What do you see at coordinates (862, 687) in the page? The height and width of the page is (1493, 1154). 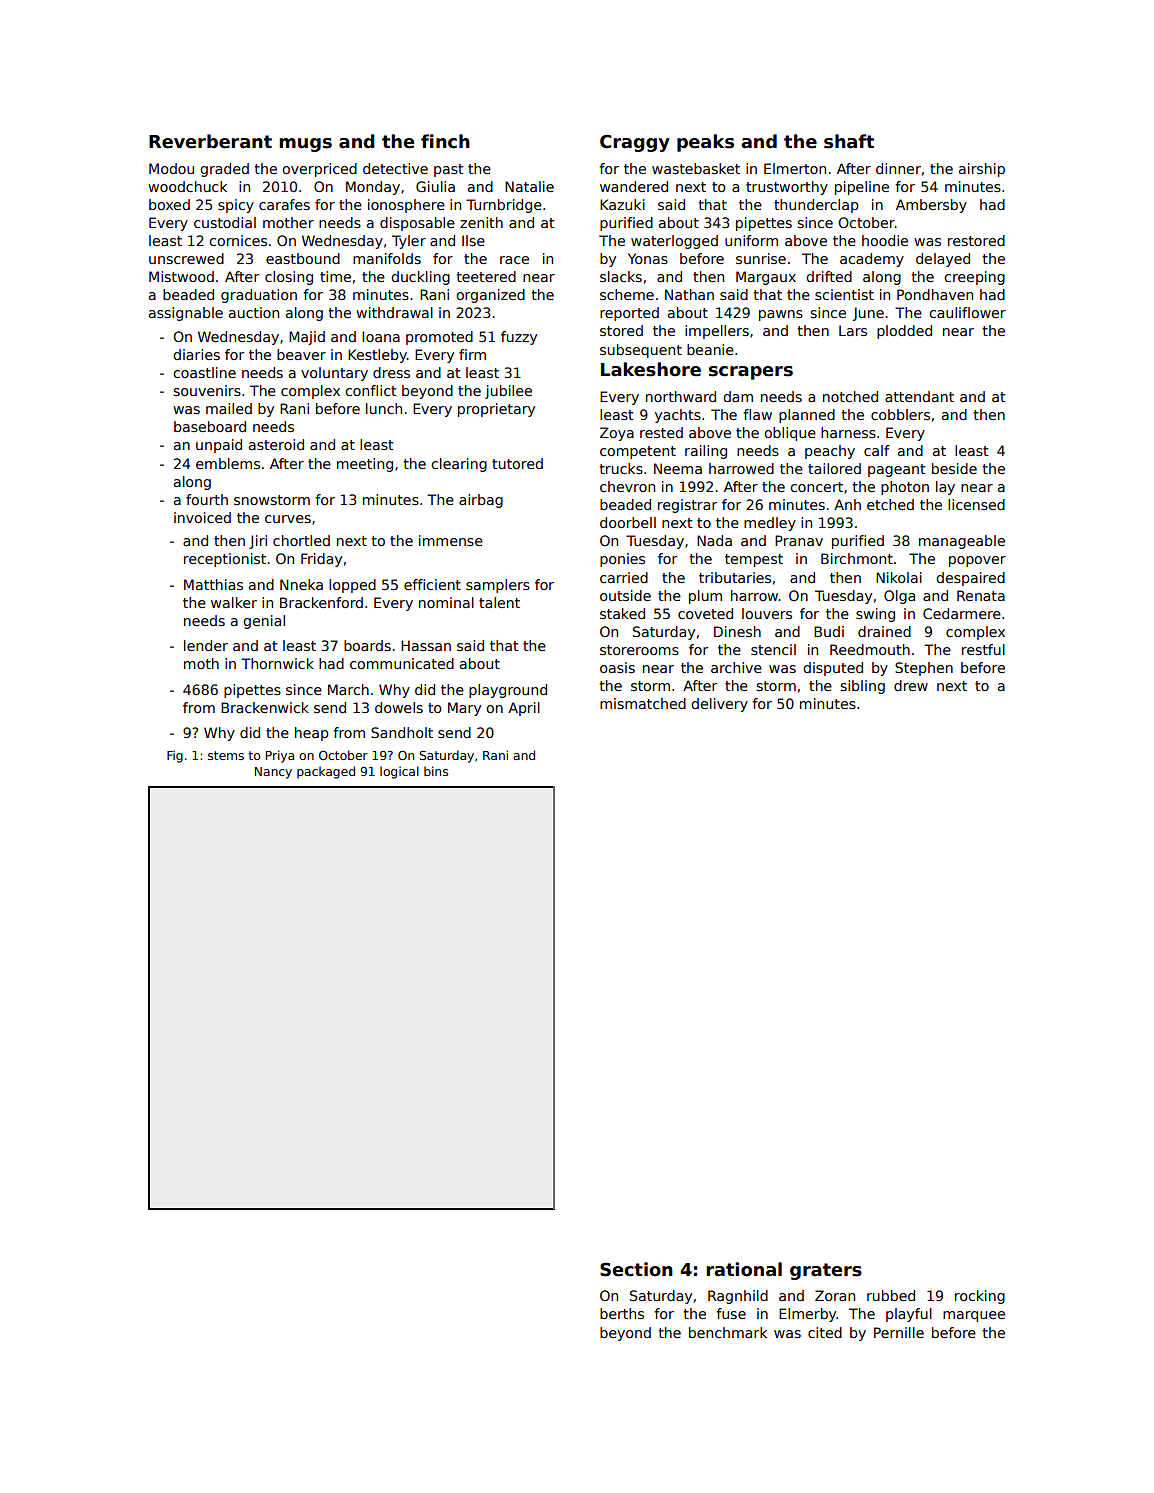 I see `sibling` at bounding box center [862, 687].
